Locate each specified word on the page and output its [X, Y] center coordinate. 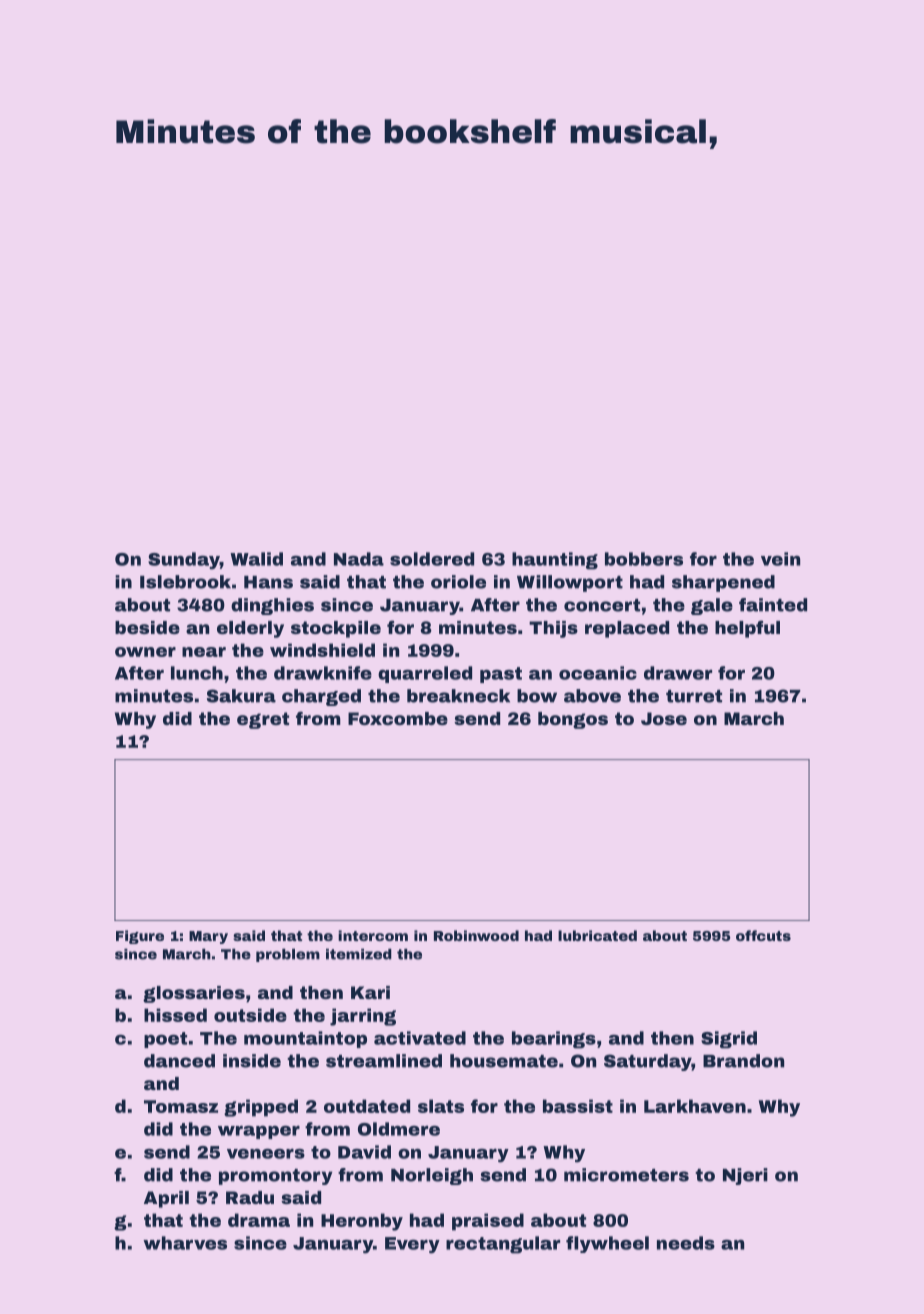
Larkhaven [695, 1106]
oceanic [598, 673]
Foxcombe [398, 718]
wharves [185, 1243]
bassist [578, 1106]
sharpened [723, 583]
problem [288, 955]
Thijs [553, 629]
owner [145, 652]
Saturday [648, 1062]
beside [147, 627]
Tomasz [181, 1106]
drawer [678, 673]
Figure [140, 937]
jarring [363, 1017]
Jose [664, 718]
